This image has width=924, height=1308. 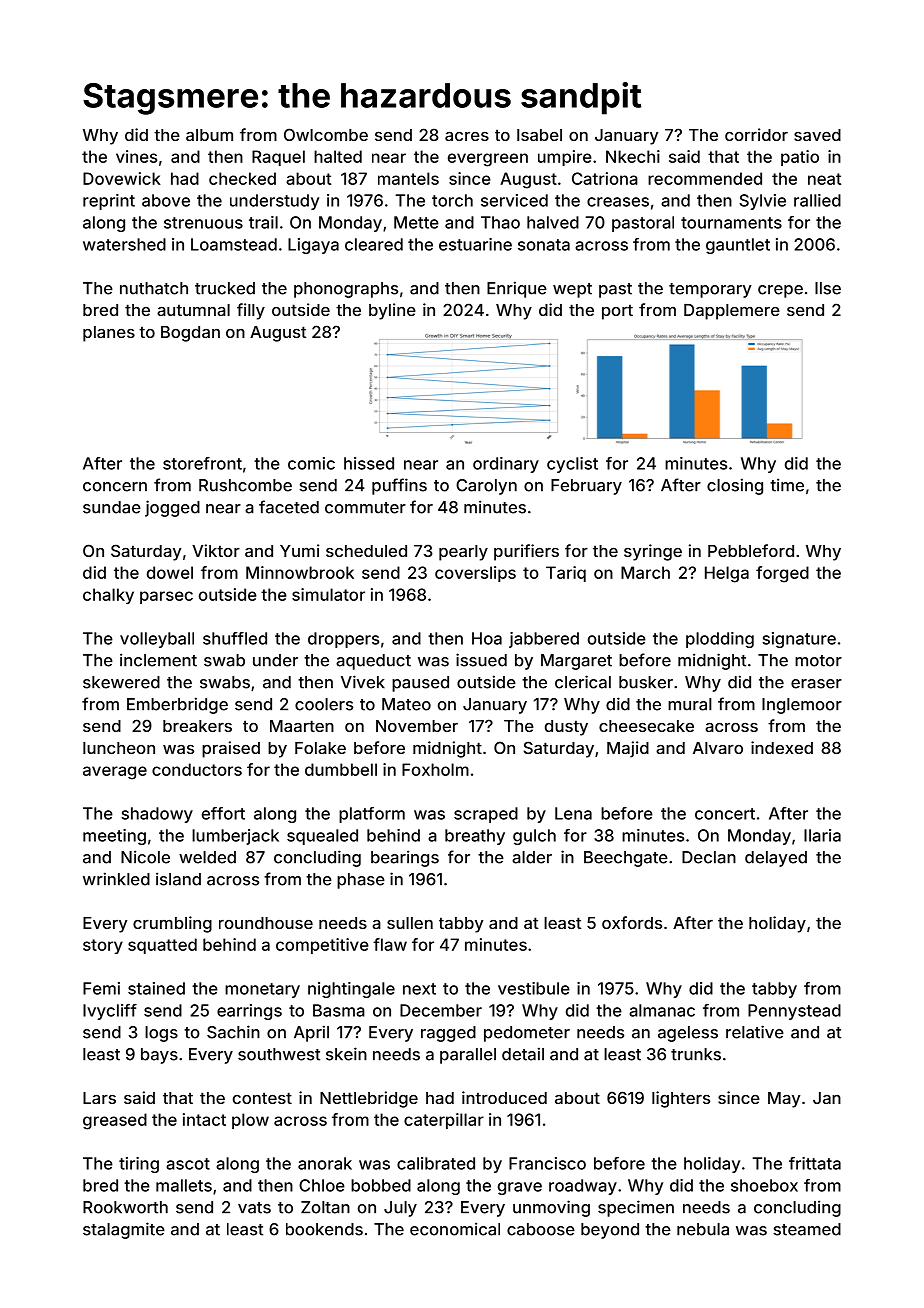 What do you see at coordinates (326, 134) in the image?
I see `Owlcombe` at bounding box center [326, 134].
